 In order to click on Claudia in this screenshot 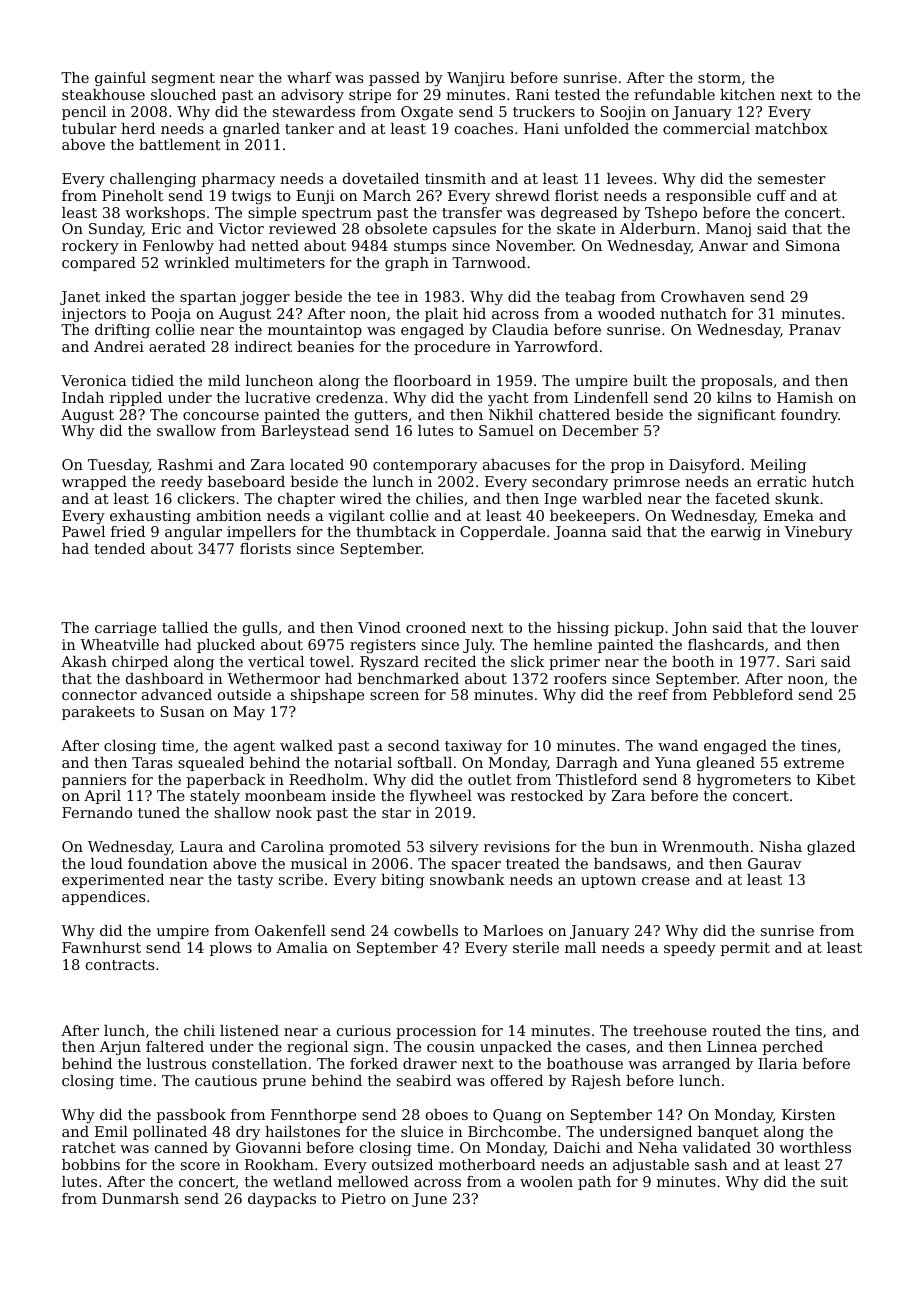, I will do `click(520, 329)`.
